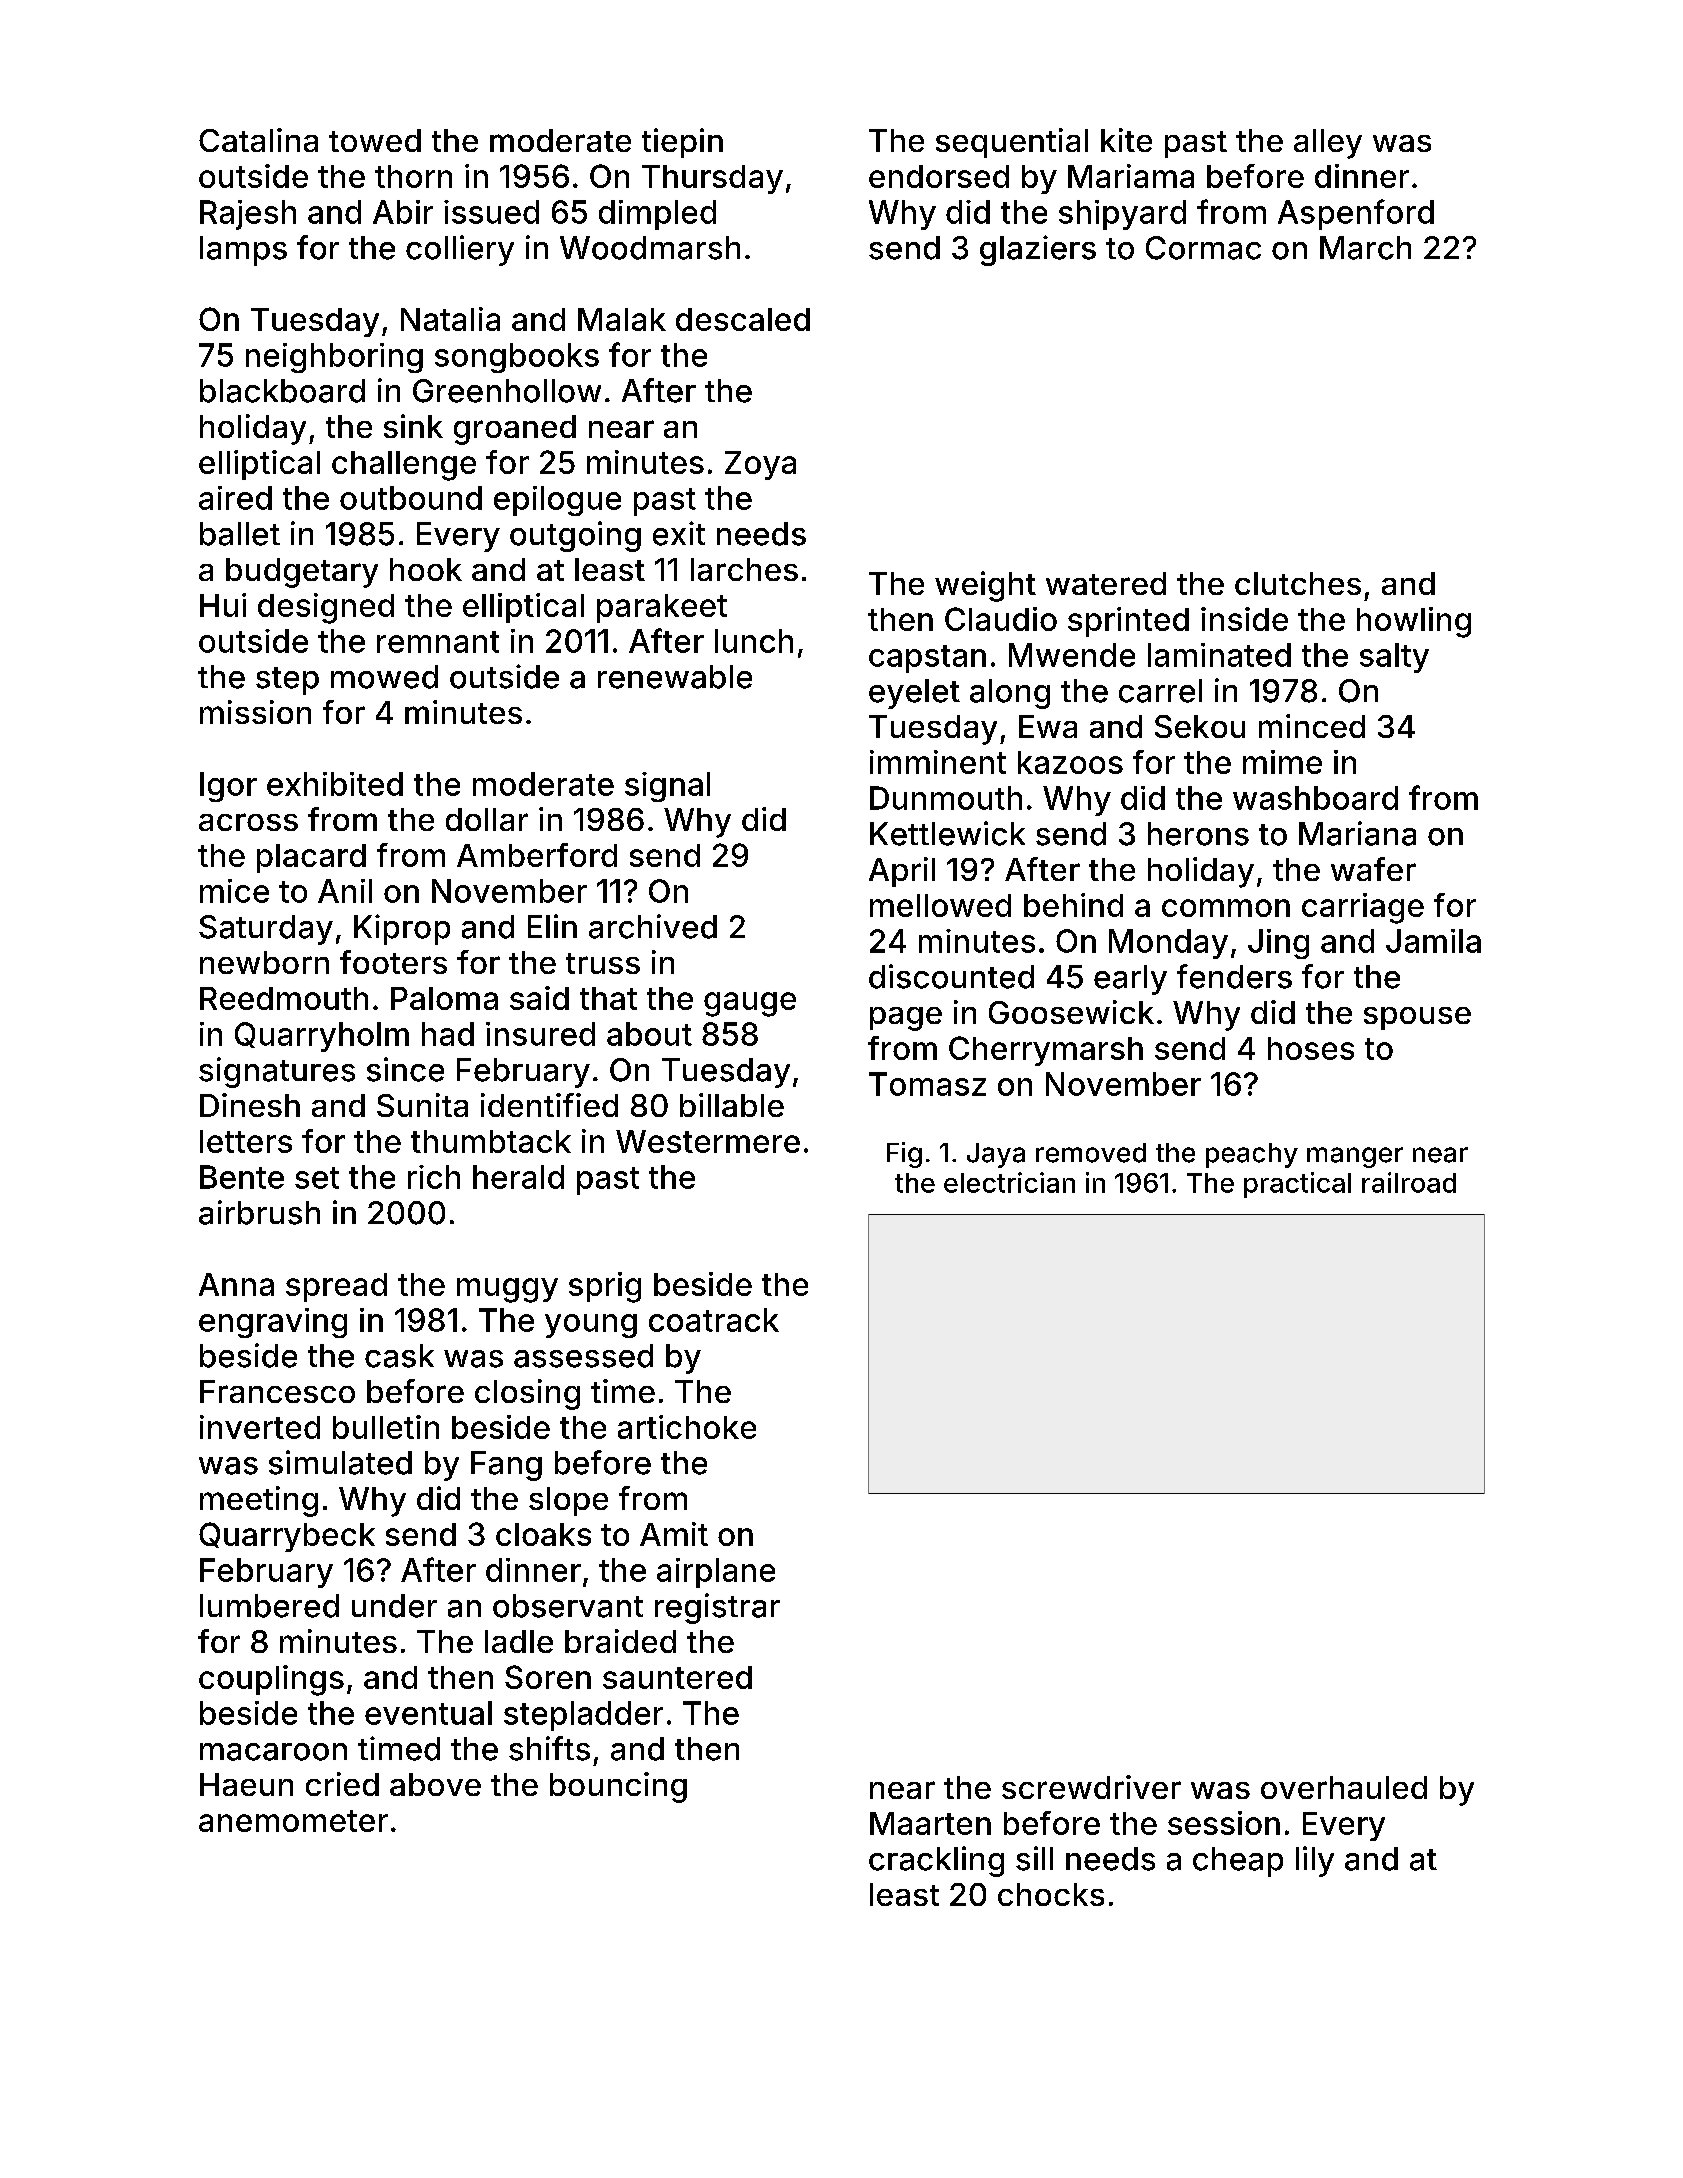 This screenshot has width=1683, height=2178. What do you see at coordinates (667, 787) in the screenshot?
I see `signal` at bounding box center [667, 787].
